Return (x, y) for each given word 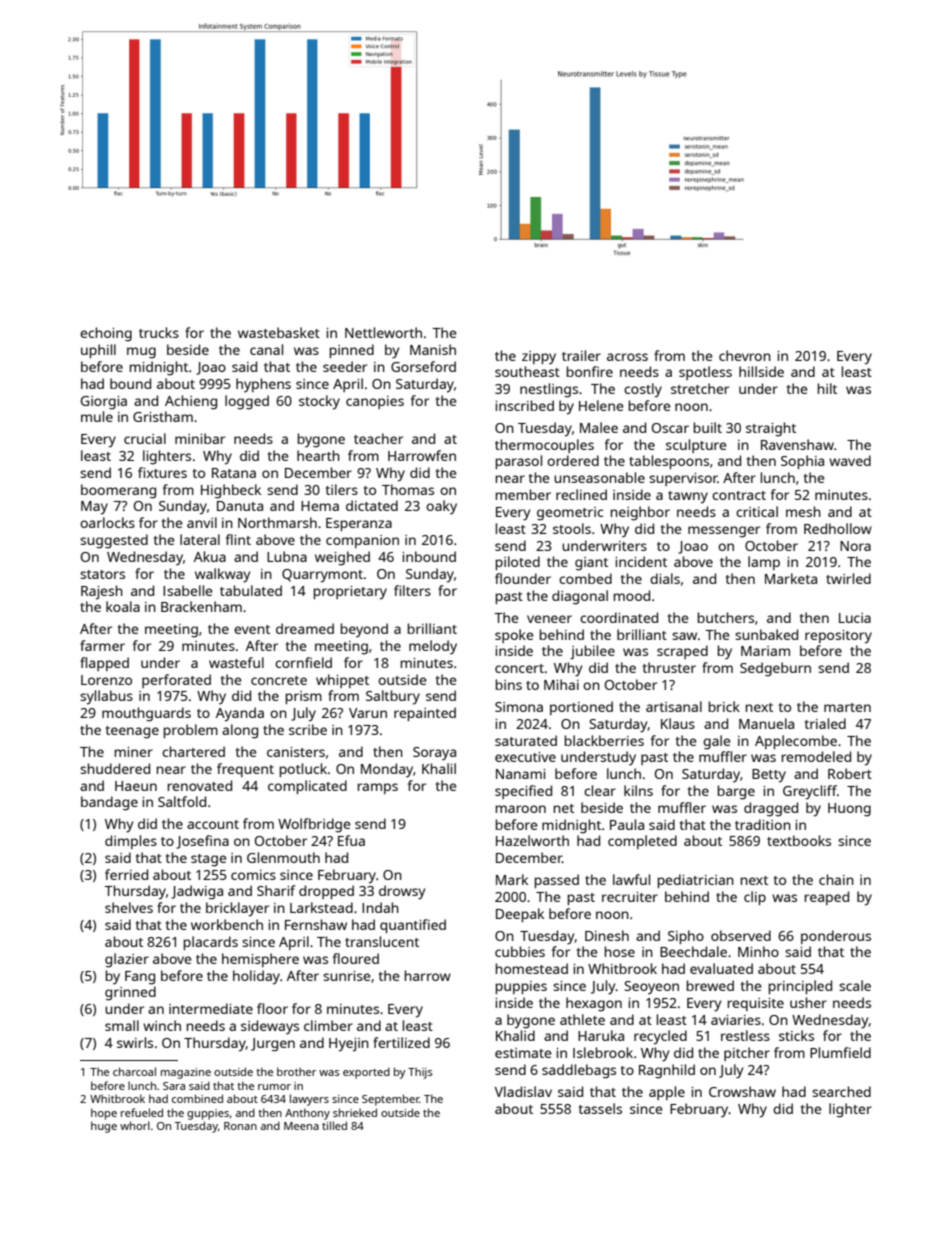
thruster (669, 667)
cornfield (303, 662)
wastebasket (279, 332)
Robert (850, 773)
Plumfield (840, 1052)
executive (525, 757)
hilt (827, 388)
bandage (109, 803)
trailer (581, 355)
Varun (368, 713)
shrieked (355, 1112)
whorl (135, 1125)
